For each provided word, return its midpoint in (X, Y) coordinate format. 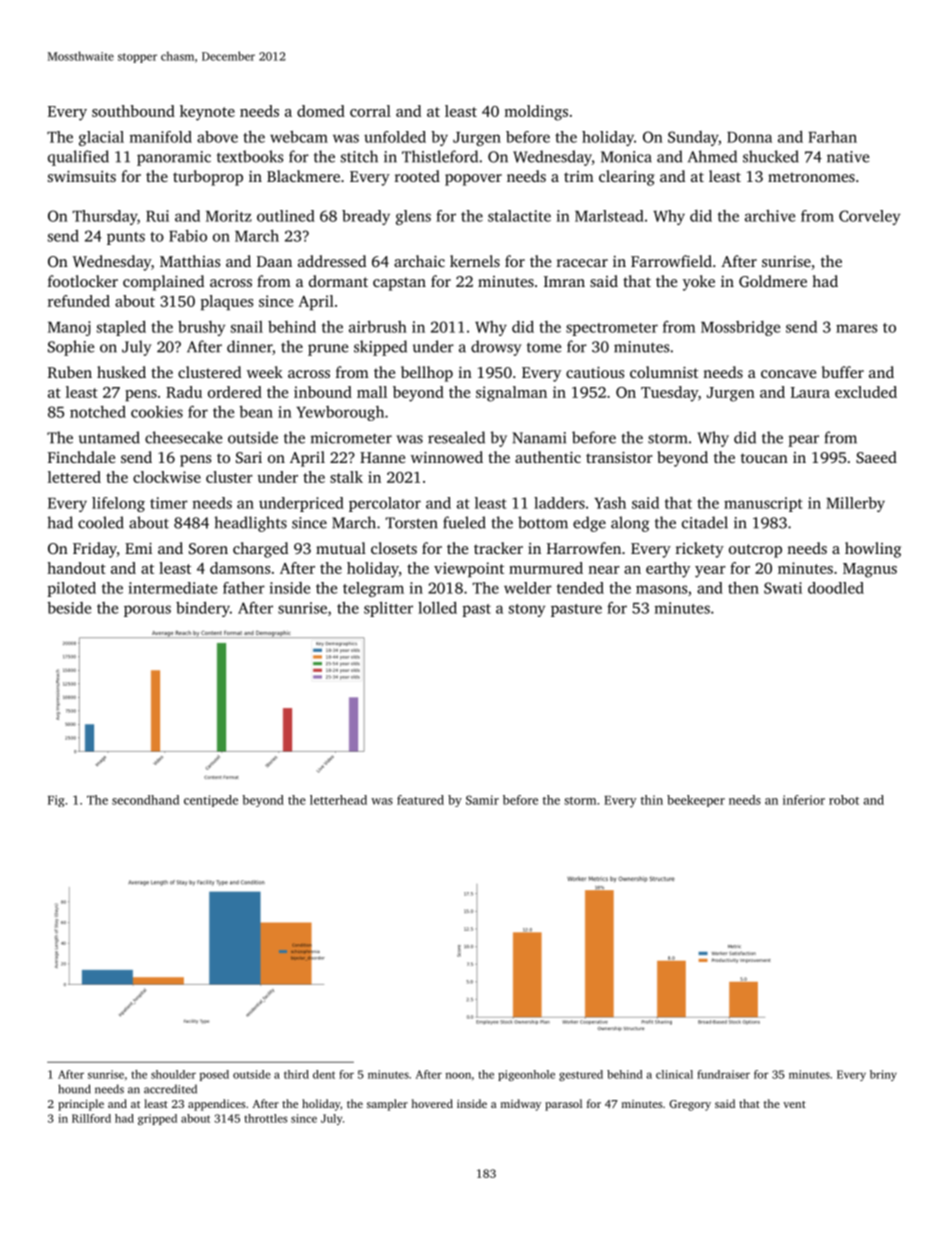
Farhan (832, 137)
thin (652, 800)
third (296, 1074)
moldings (536, 113)
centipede (211, 801)
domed (321, 111)
